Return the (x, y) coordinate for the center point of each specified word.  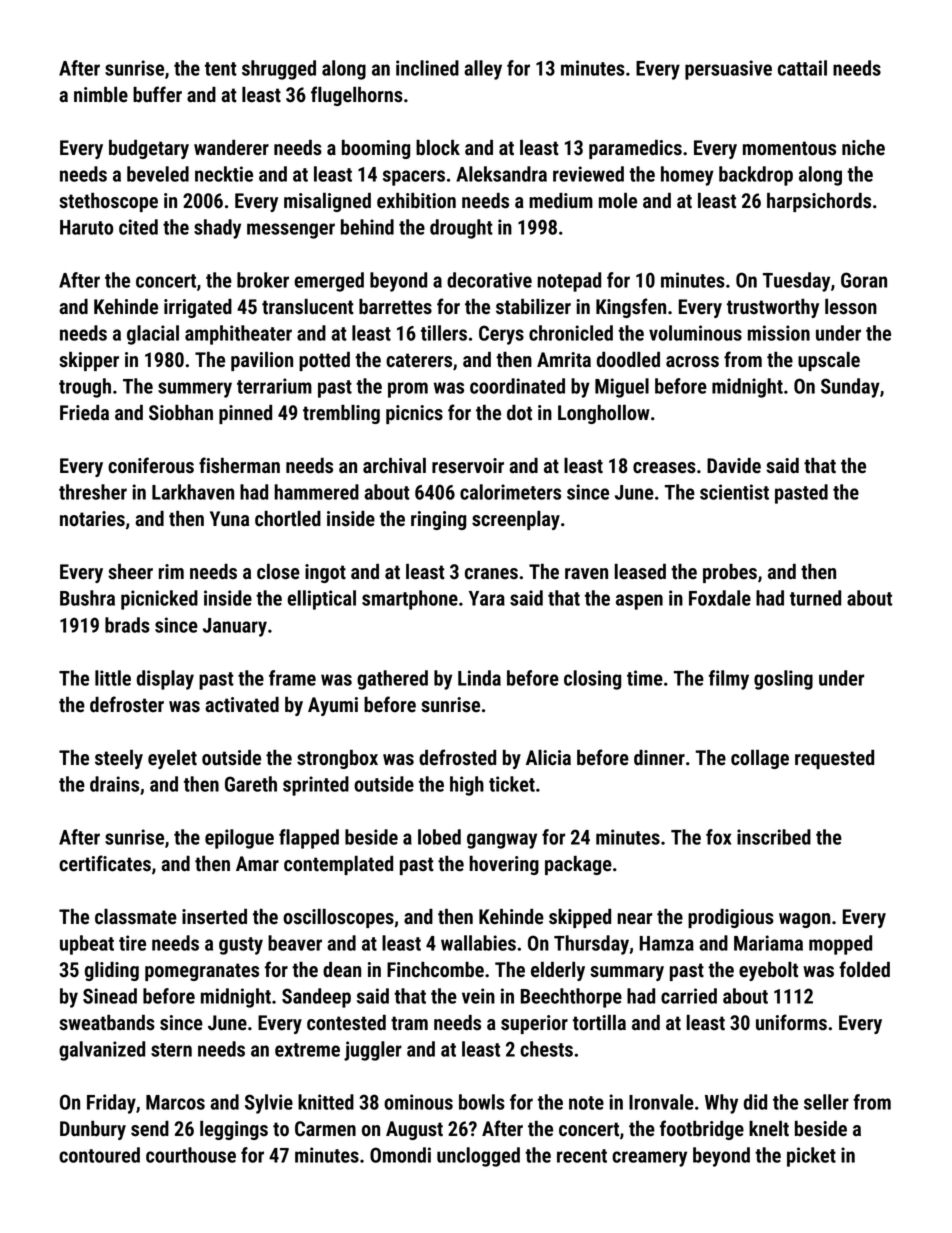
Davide (734, 466)
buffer (157, 94)
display (165, 680)
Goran (864, 280)
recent (582, 1156)
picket (811, 1157)
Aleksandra (501, 174)
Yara (487, 598)
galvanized (102, 1051)
